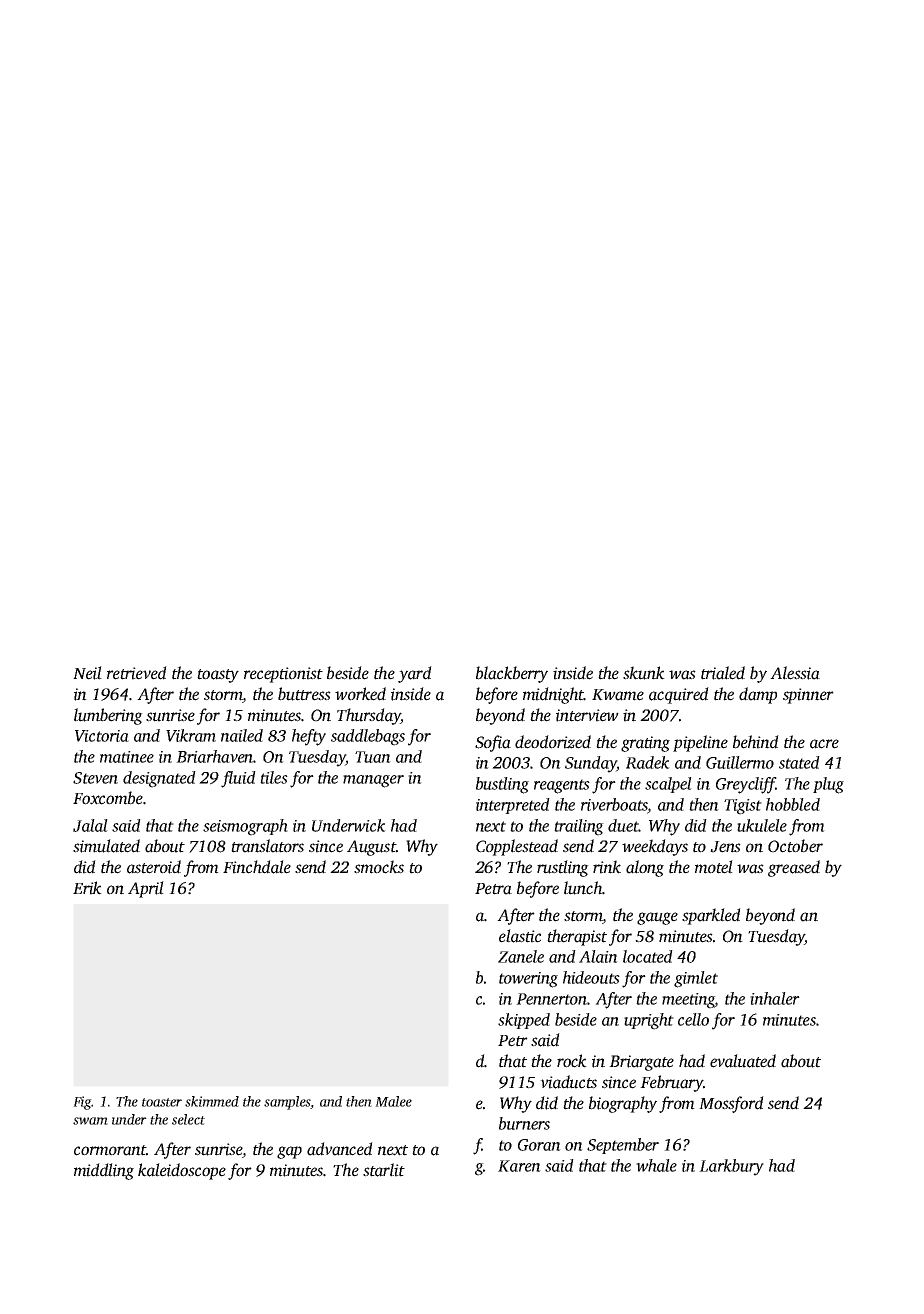  What do you see at coordinates (90, 1121) in the screenshot?
I see `swam` at bounding box center [90, 1121].
